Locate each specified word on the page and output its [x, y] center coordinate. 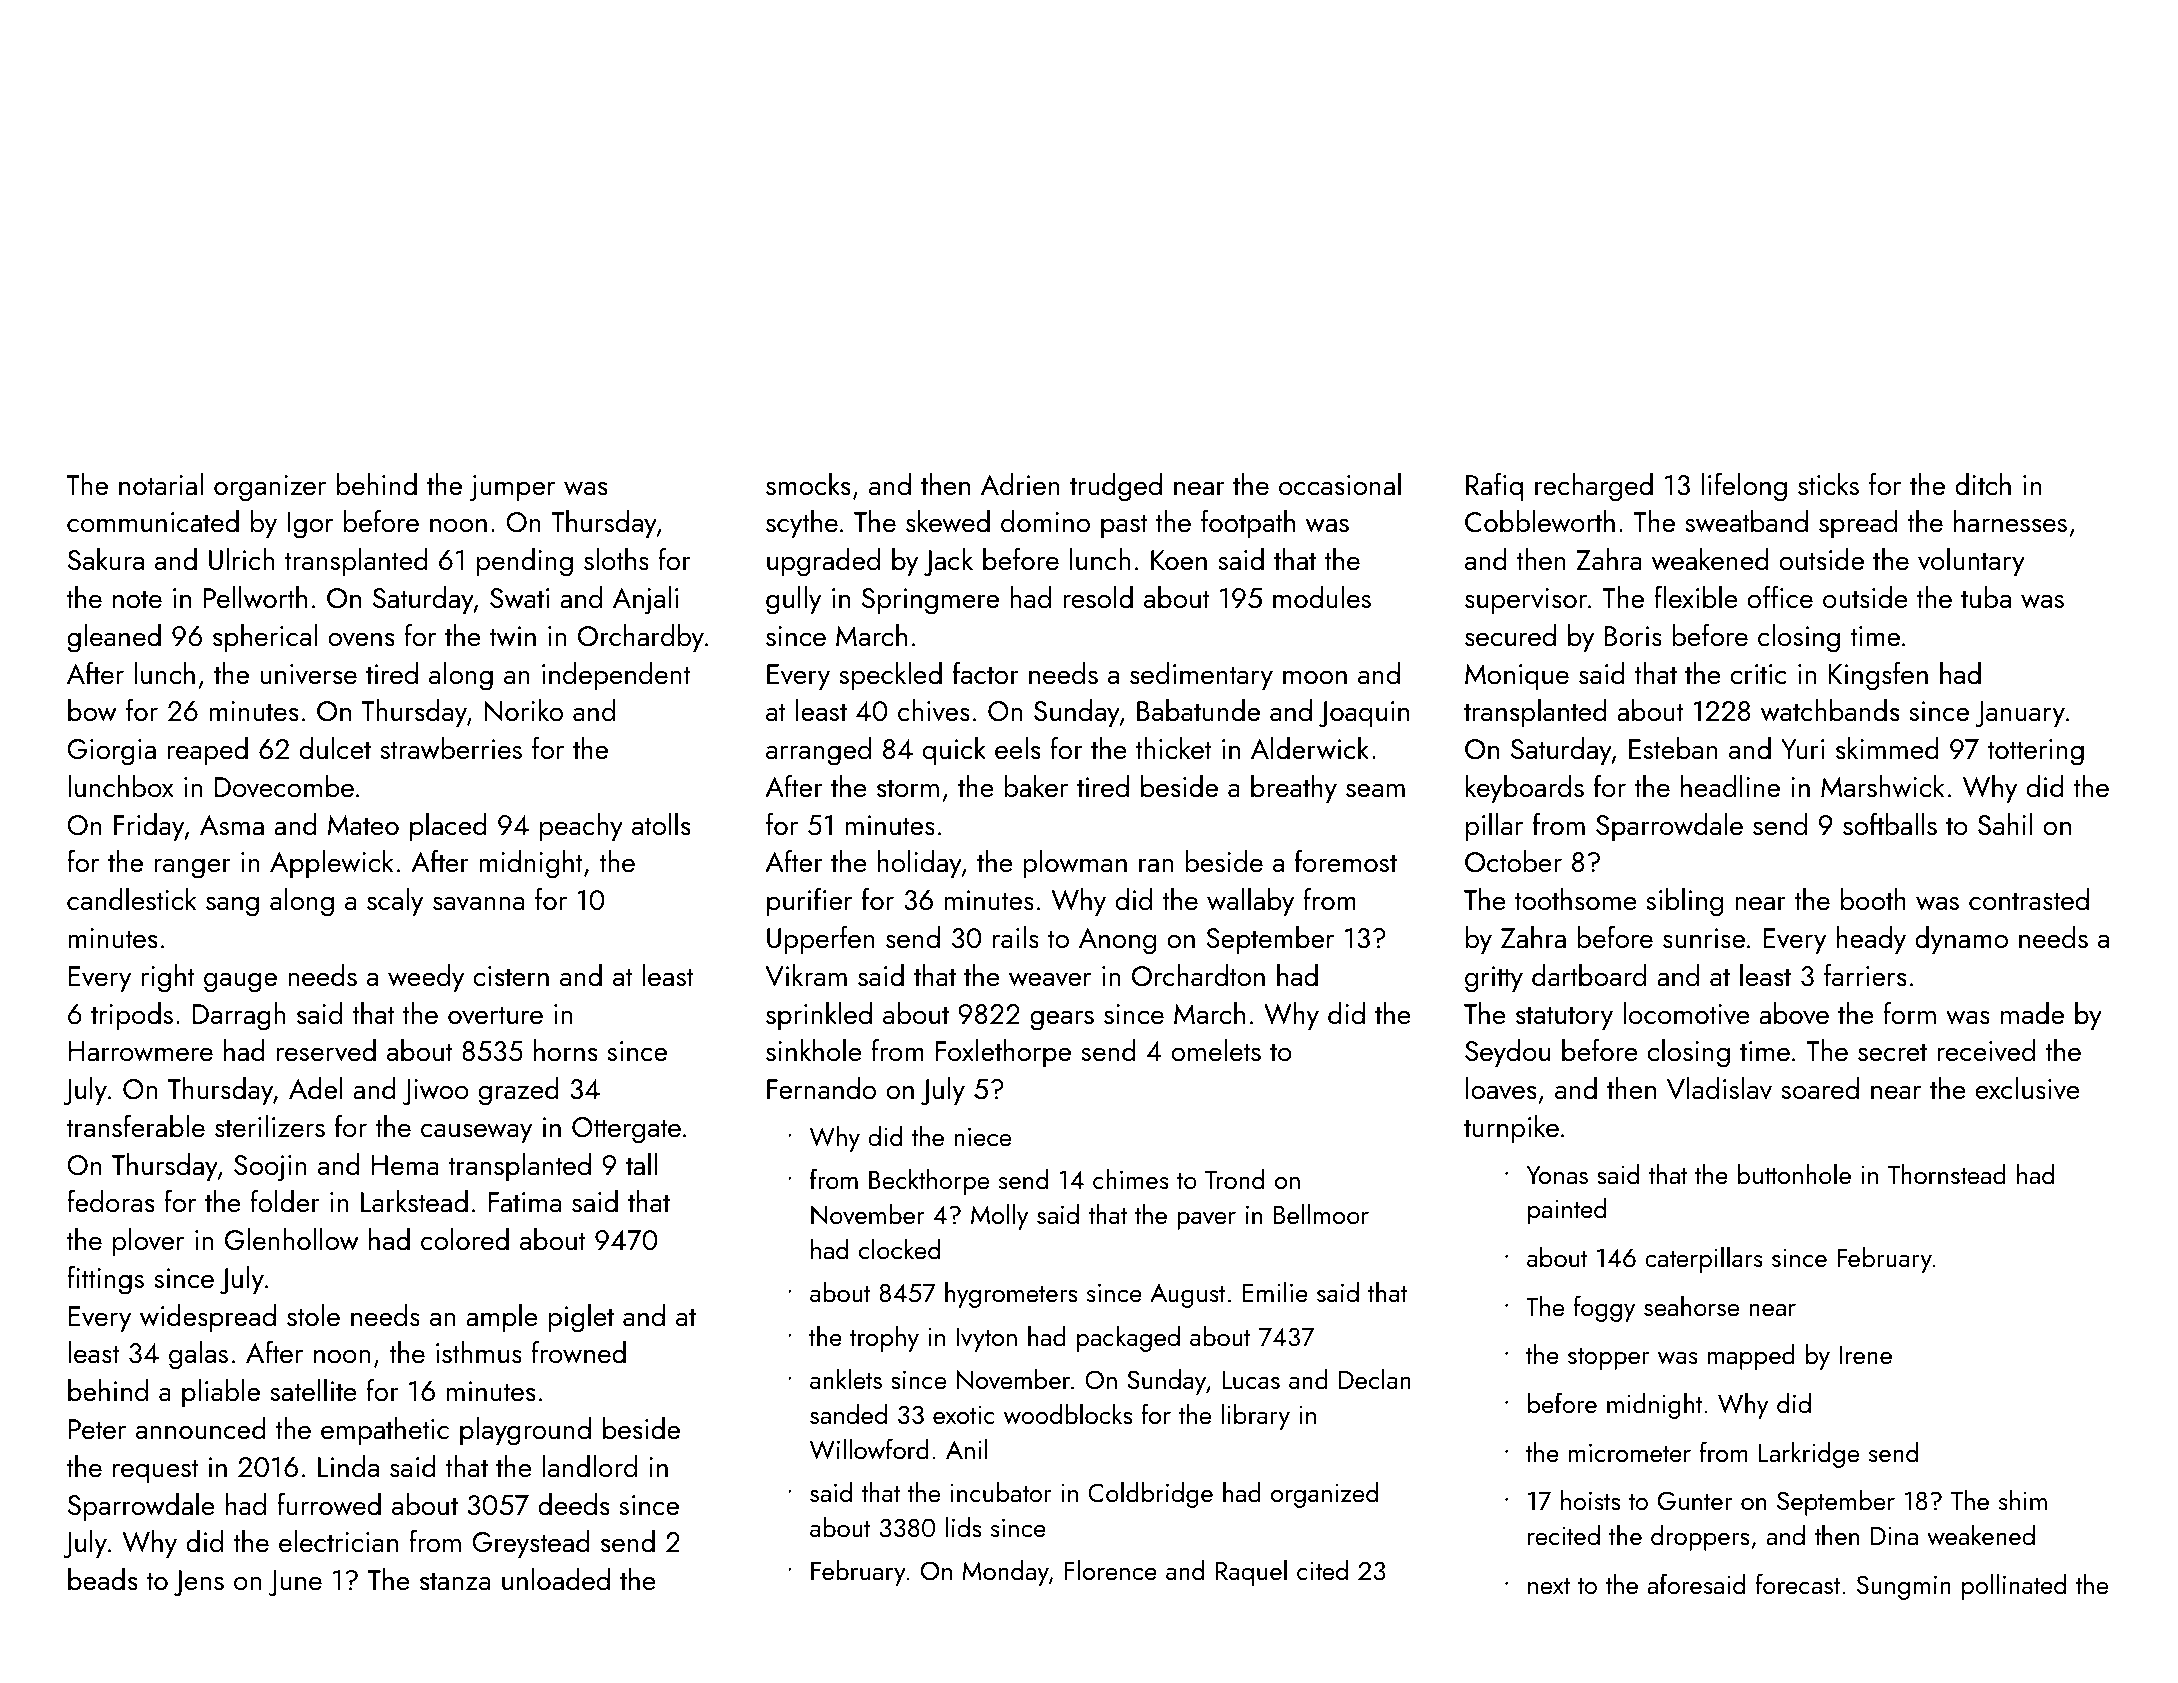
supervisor [1526, 601]
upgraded [823, 562]
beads [102, 1579]
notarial [161, 484]
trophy [884, 1339]
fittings [105, 1280]
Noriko [523, 710]
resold [1098, 597]
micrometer [1630, 1453]
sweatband [1746, 521]
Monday [1005, 1573]
